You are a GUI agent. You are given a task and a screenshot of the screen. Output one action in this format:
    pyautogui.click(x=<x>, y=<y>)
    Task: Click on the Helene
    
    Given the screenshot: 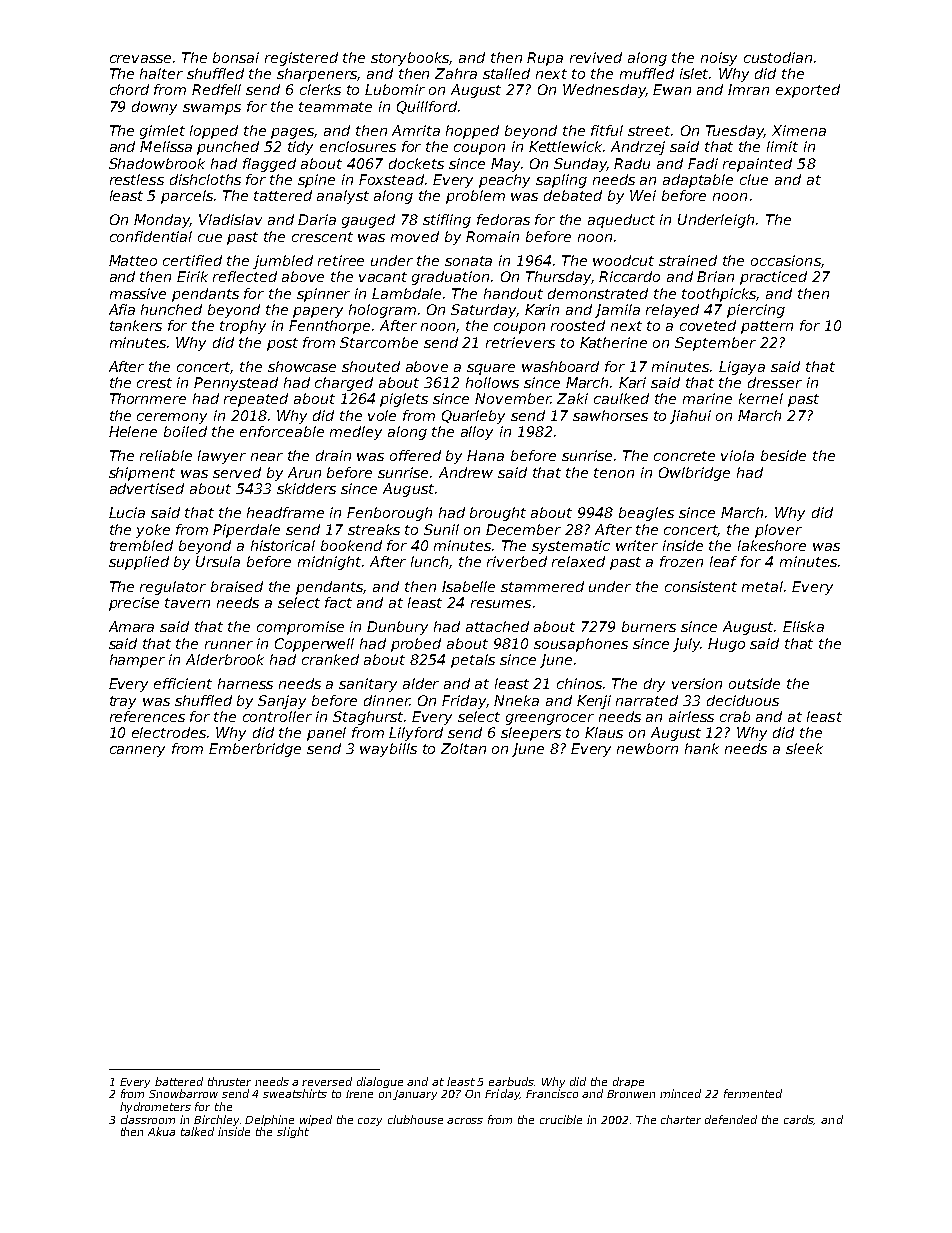 What is the action you would take?
    pyautogui.click(x=133, y=431)
